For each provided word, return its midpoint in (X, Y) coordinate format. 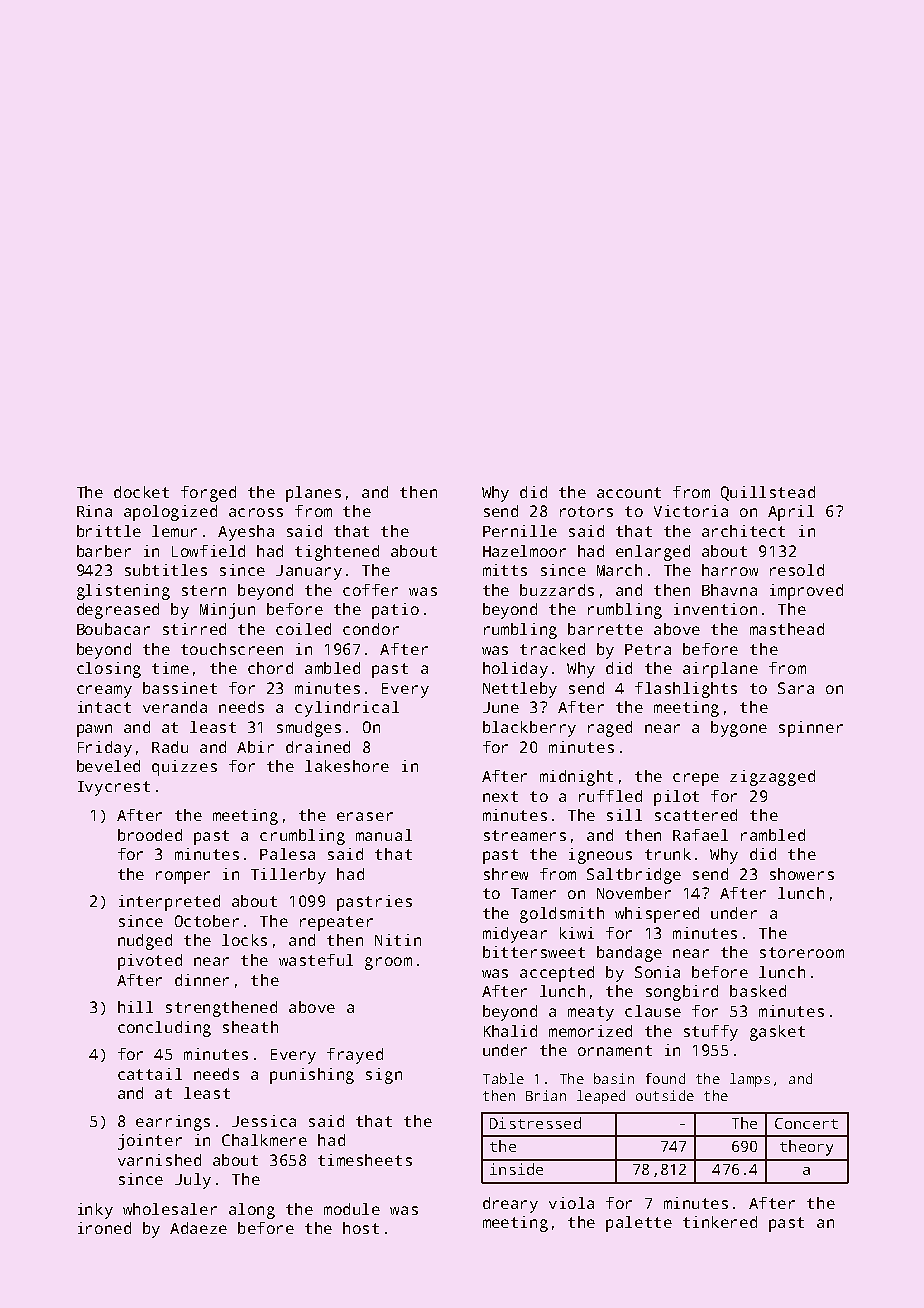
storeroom (802, 952)
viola (571, 1203)
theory (806, 1148)
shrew (506, 874)
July (193, 1181)
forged (208, 494)
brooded (150, 835)
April (791, 513)
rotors (586, 511)
